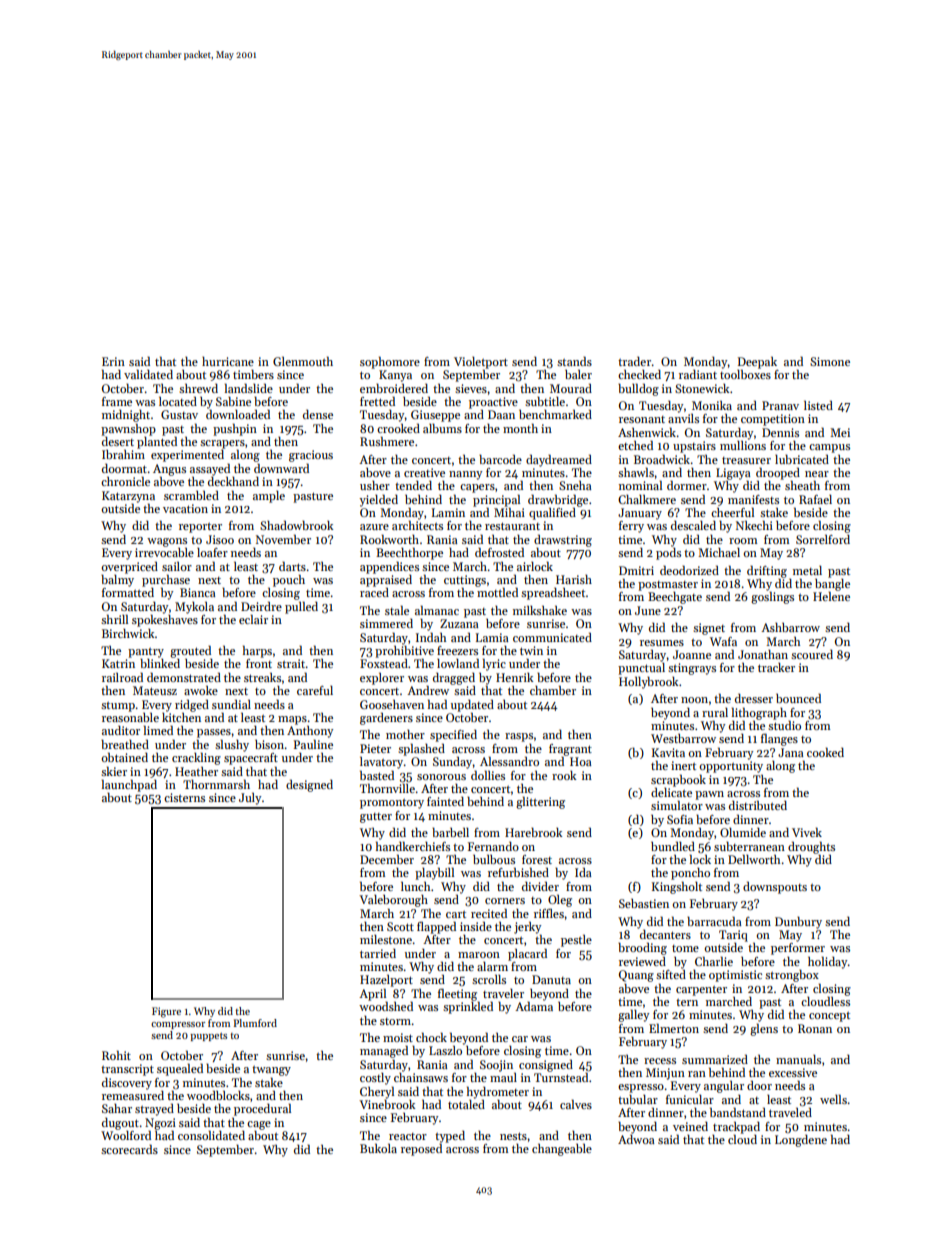  Describe the element at coordinates (148, 374) in the screenshot. I see `validated` at that location.
